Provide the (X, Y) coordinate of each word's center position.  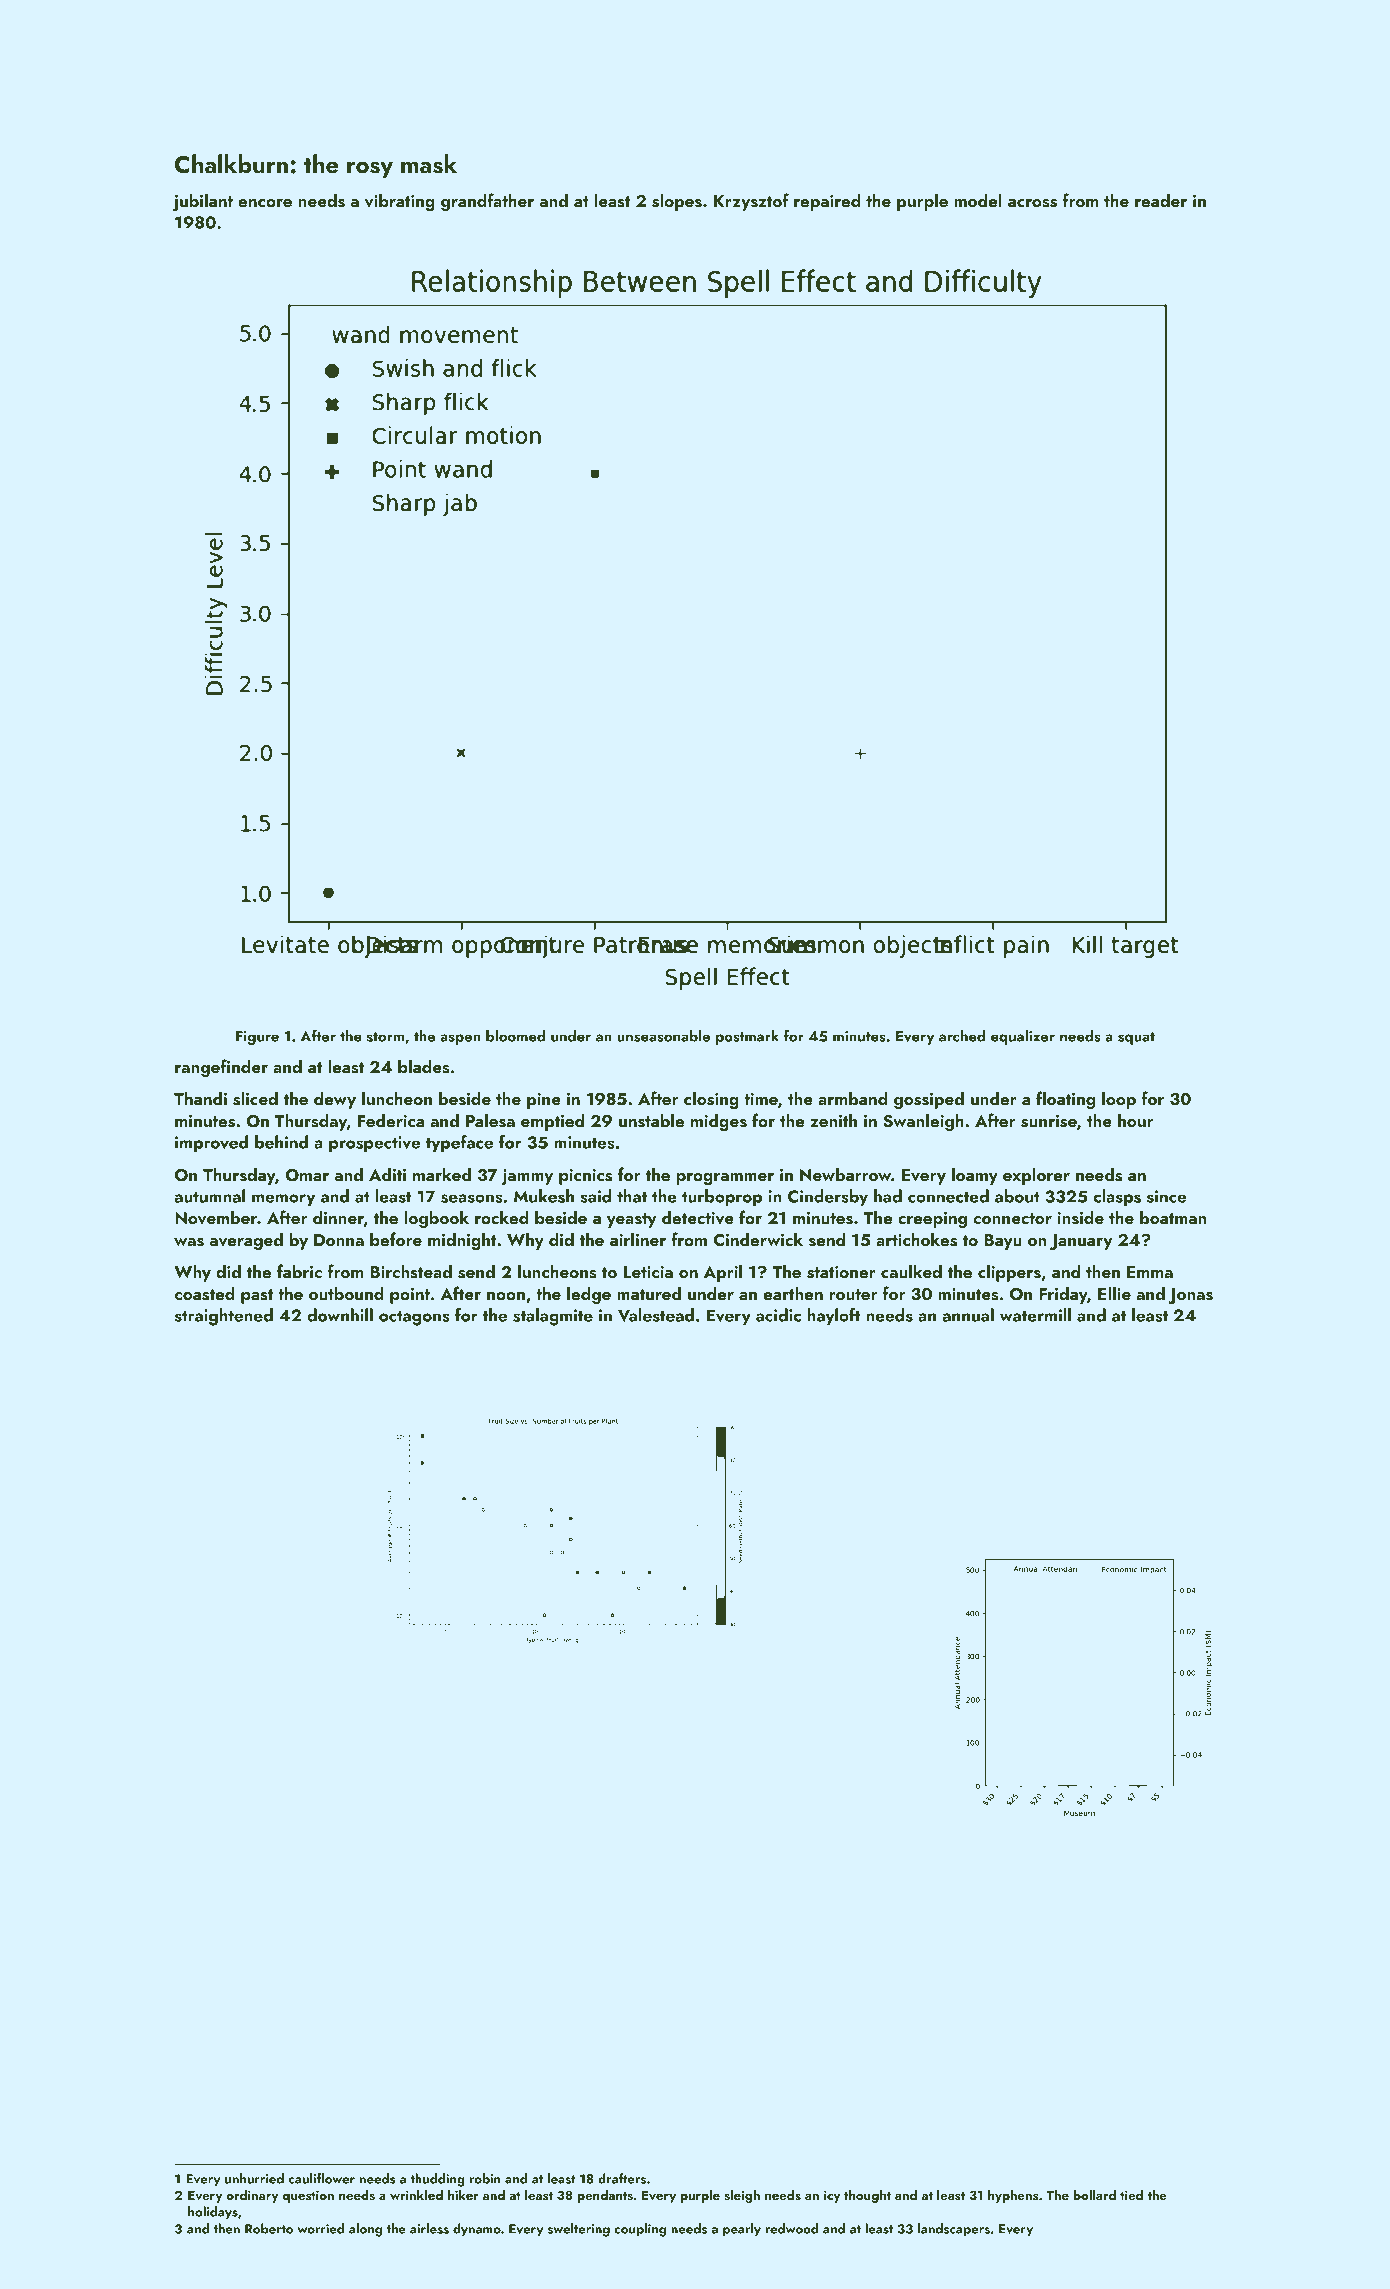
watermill (1035, 1315)
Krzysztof (751, 202)
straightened (224, 1317)
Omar (307, 1175)
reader (1161, 200)
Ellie (1114, 1293)
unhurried (254, 2178)
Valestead (656, 1315)
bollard (1094, 2195)
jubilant (203, 202)
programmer (725, 1179)
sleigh (742, 2196)
